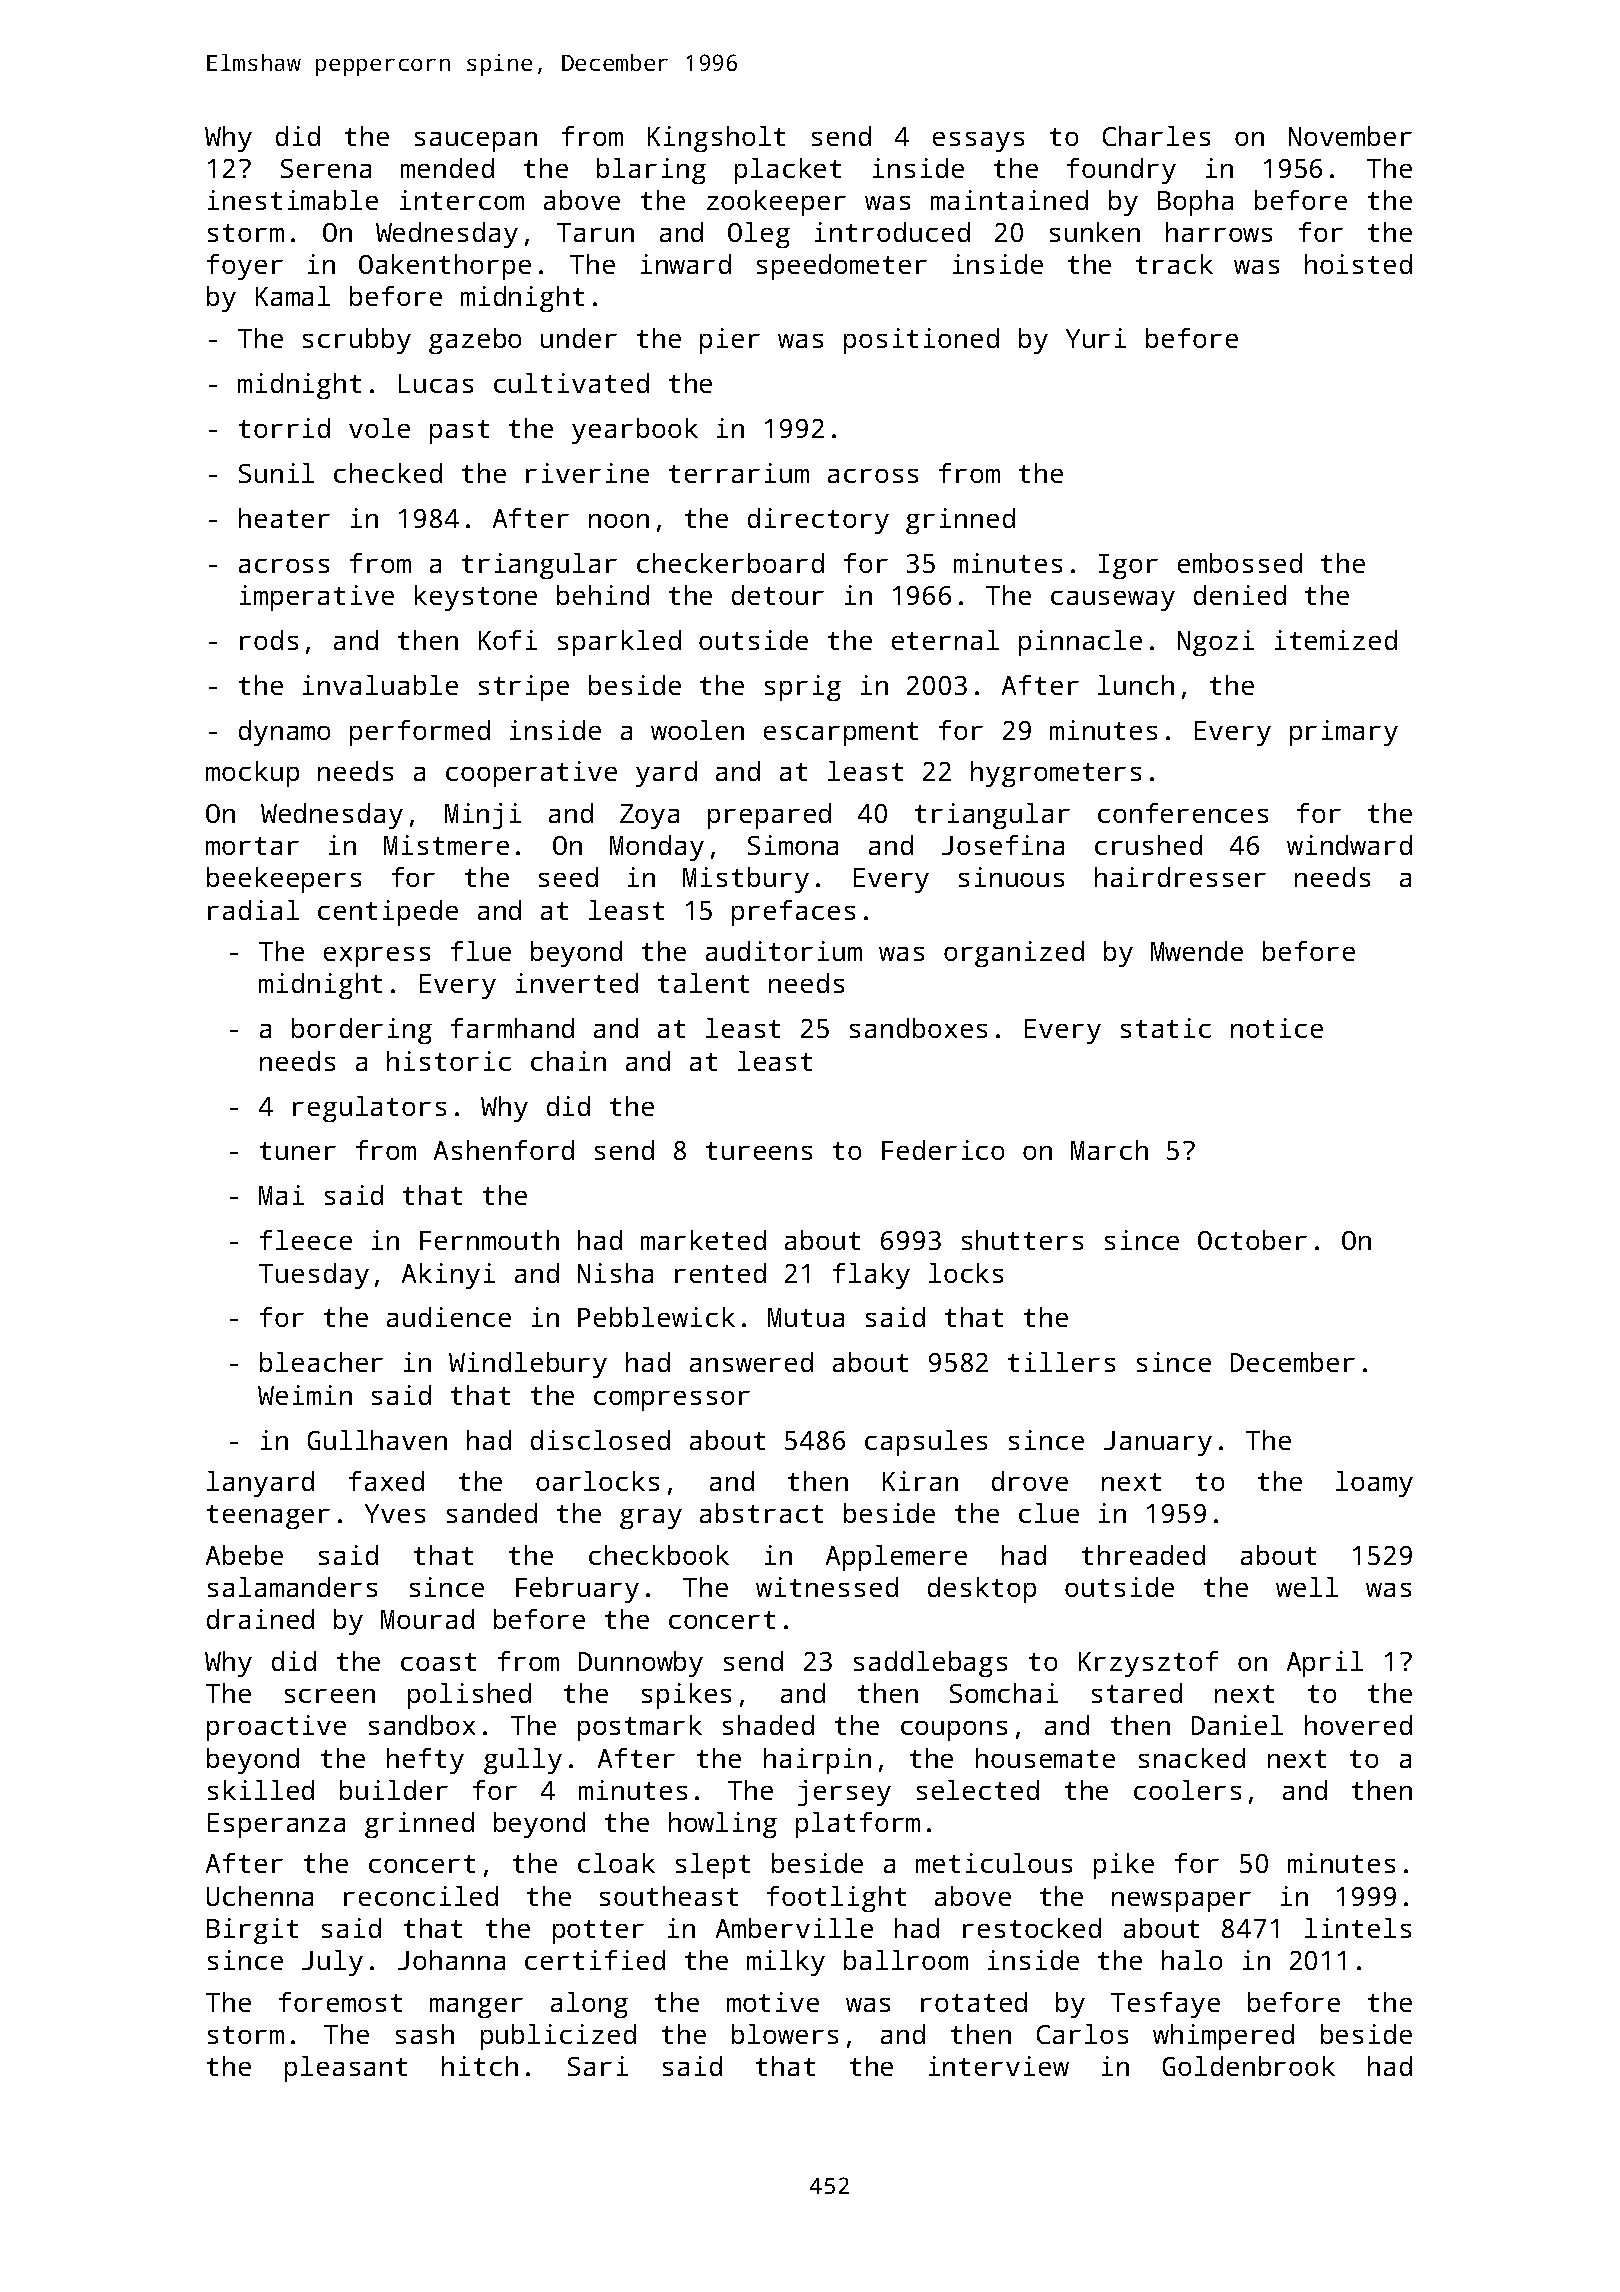 The width and height of the image is (1620, 2292). I want to click on Birgit, so click(252, 1931).
